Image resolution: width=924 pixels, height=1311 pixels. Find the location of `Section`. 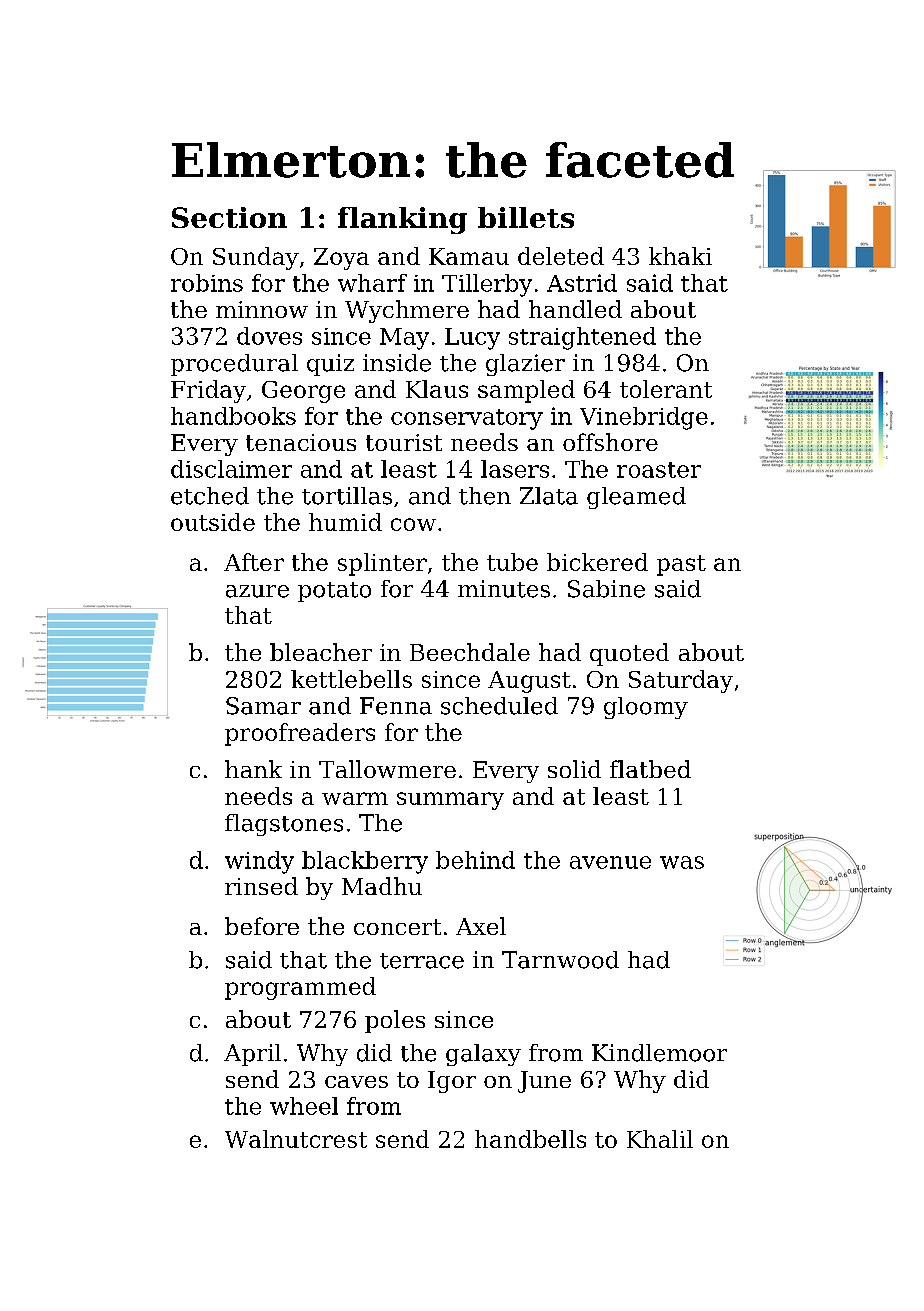

Section is located at coordinates (229, 217).
